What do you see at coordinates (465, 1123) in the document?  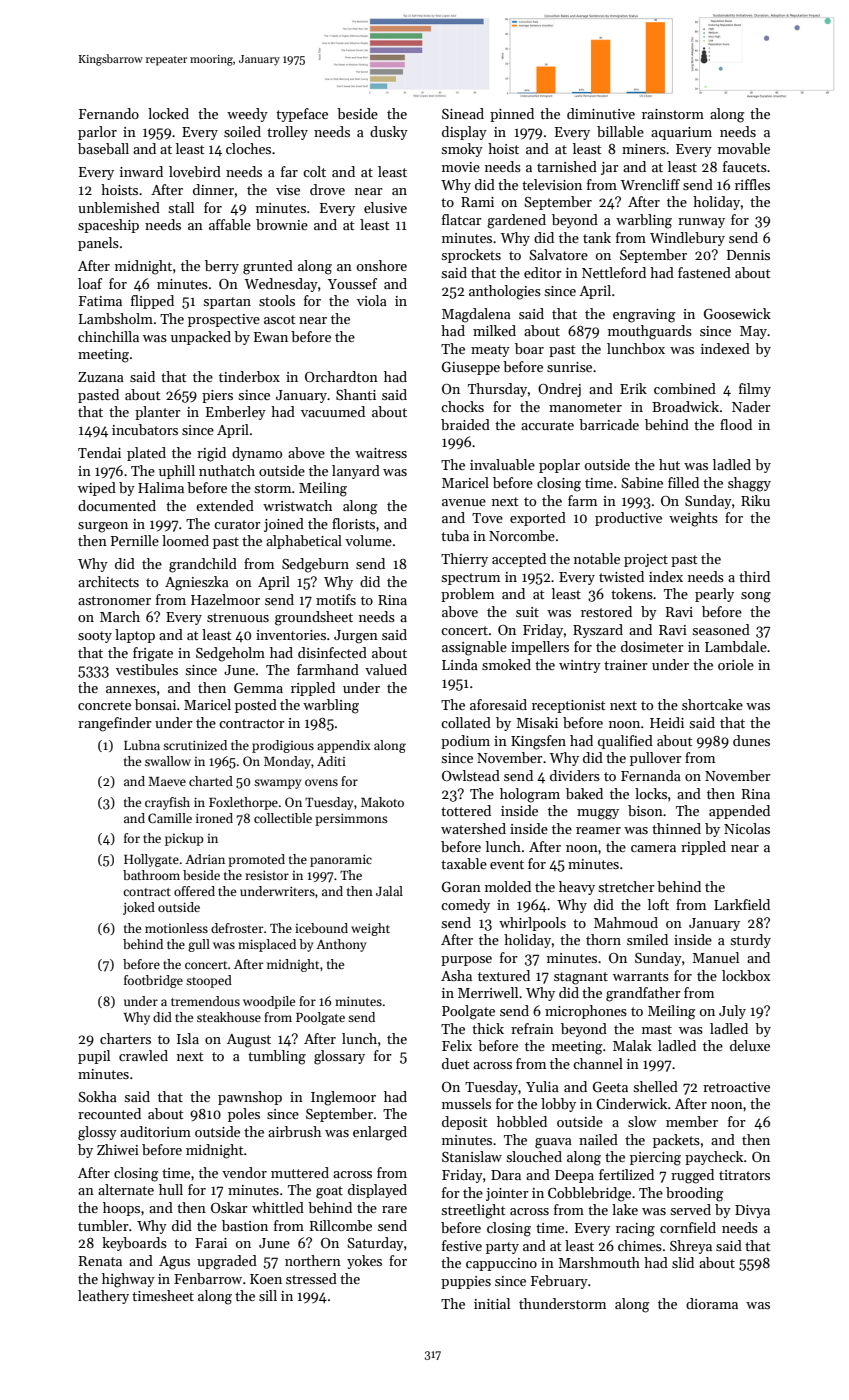 I see `deposit` at bounding box center [465, 1123].
